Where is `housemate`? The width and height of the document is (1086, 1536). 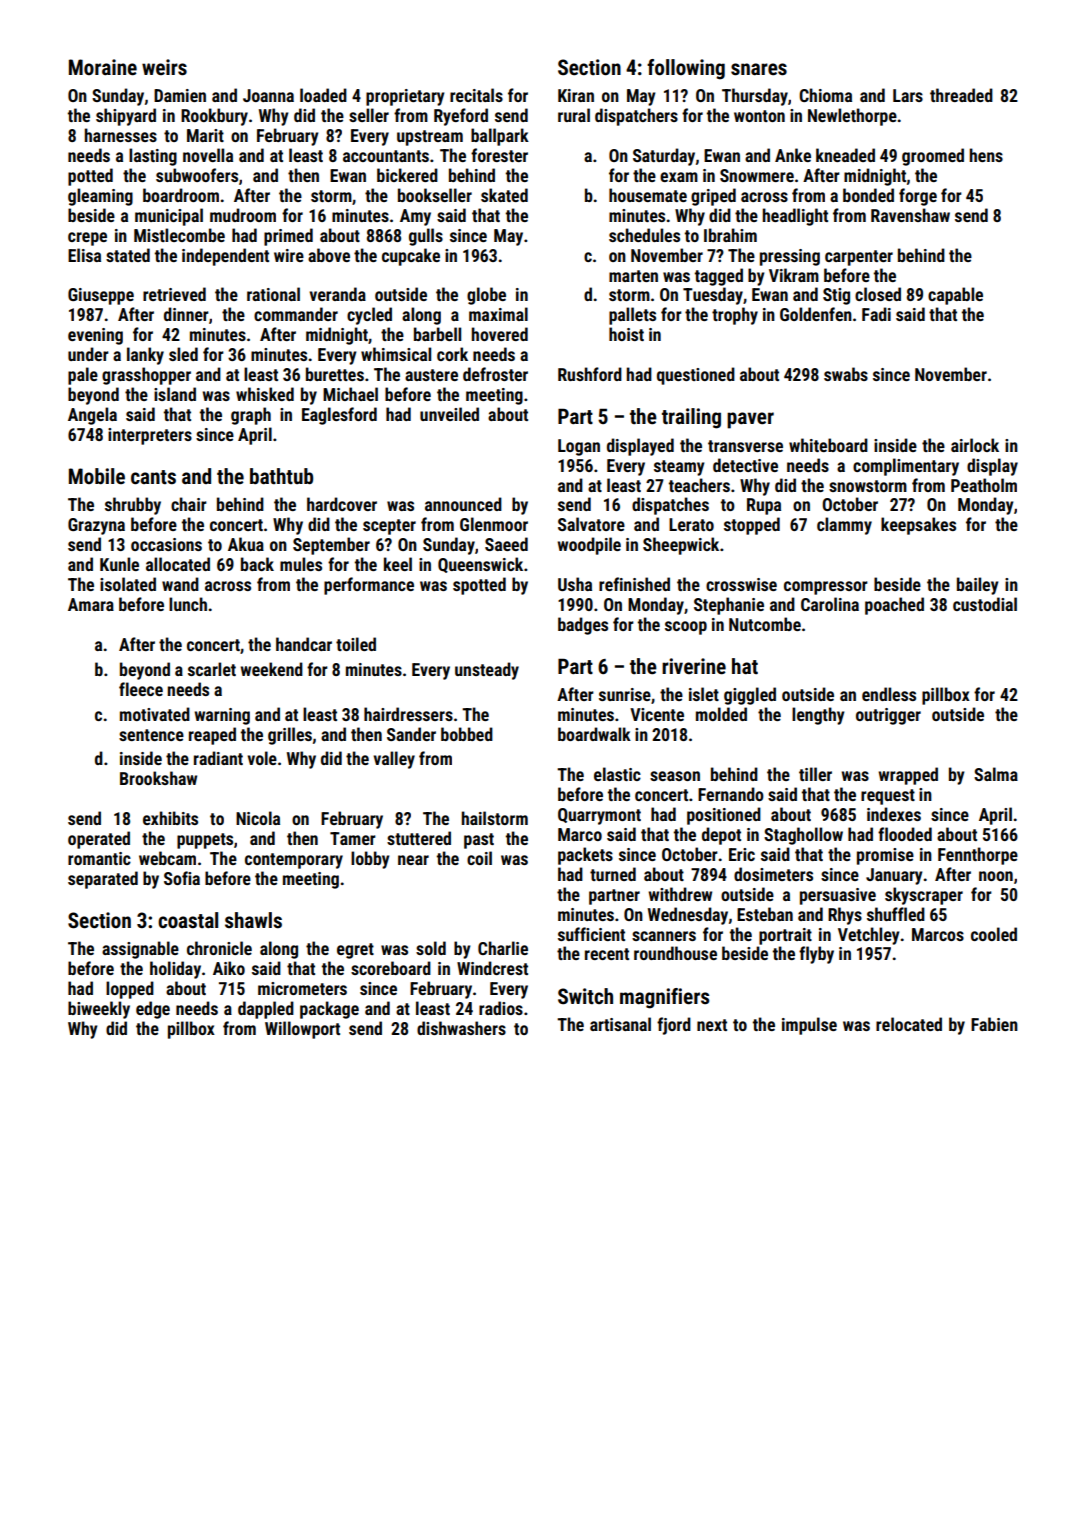 housemate is located at coordinates (648, 195).
